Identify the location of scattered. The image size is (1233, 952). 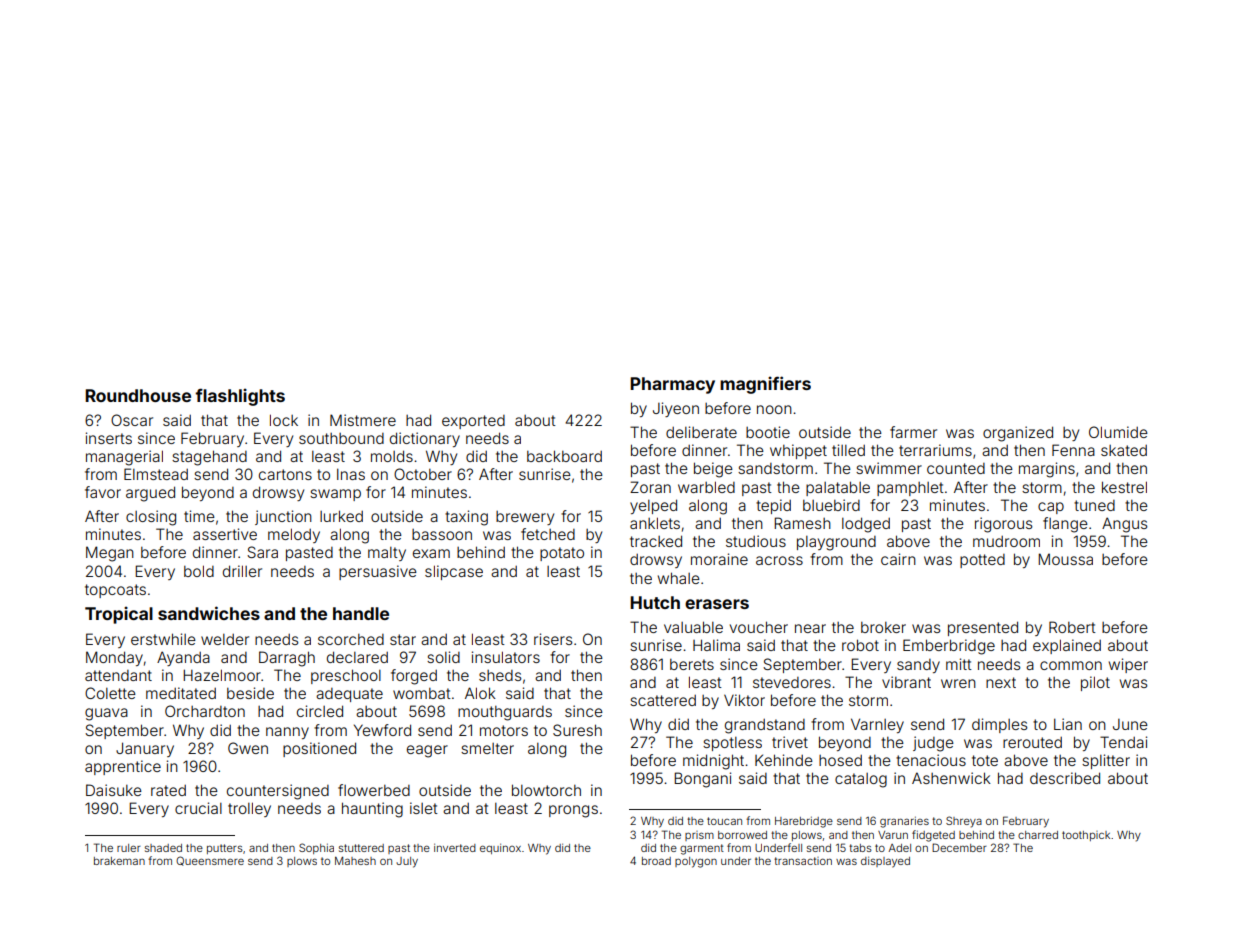
(663, 700).
